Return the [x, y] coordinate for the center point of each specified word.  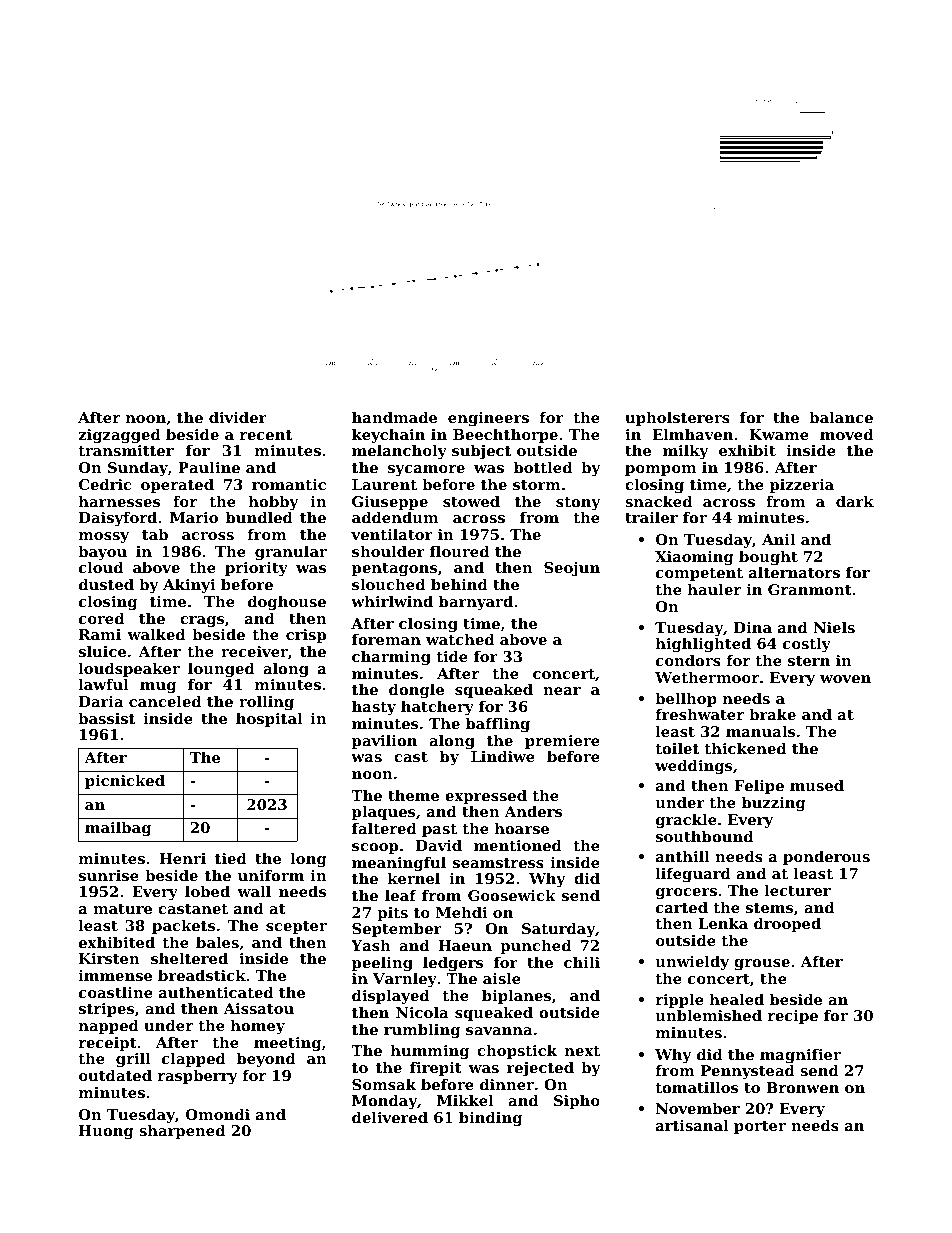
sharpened [182, 1132]
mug [158, 688]
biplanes [516, 997]
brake [772, 714]
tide [452, 656]
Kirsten [109, 958]
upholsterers [677, 419]
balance [841, 417]
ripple [680, 1001]
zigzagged [120, 436]
